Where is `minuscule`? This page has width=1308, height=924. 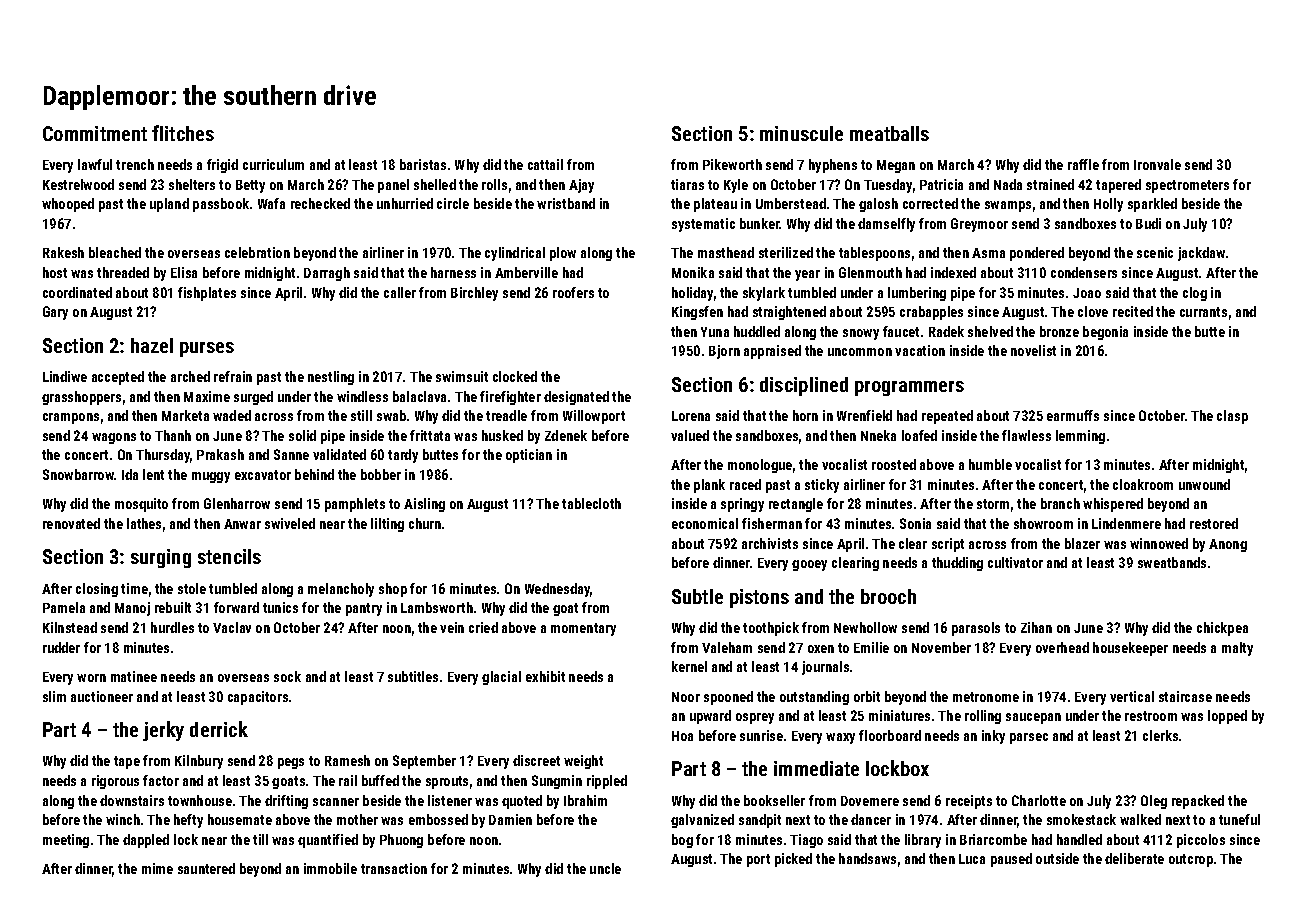 minuscule is located at coordinates (801, 133).
